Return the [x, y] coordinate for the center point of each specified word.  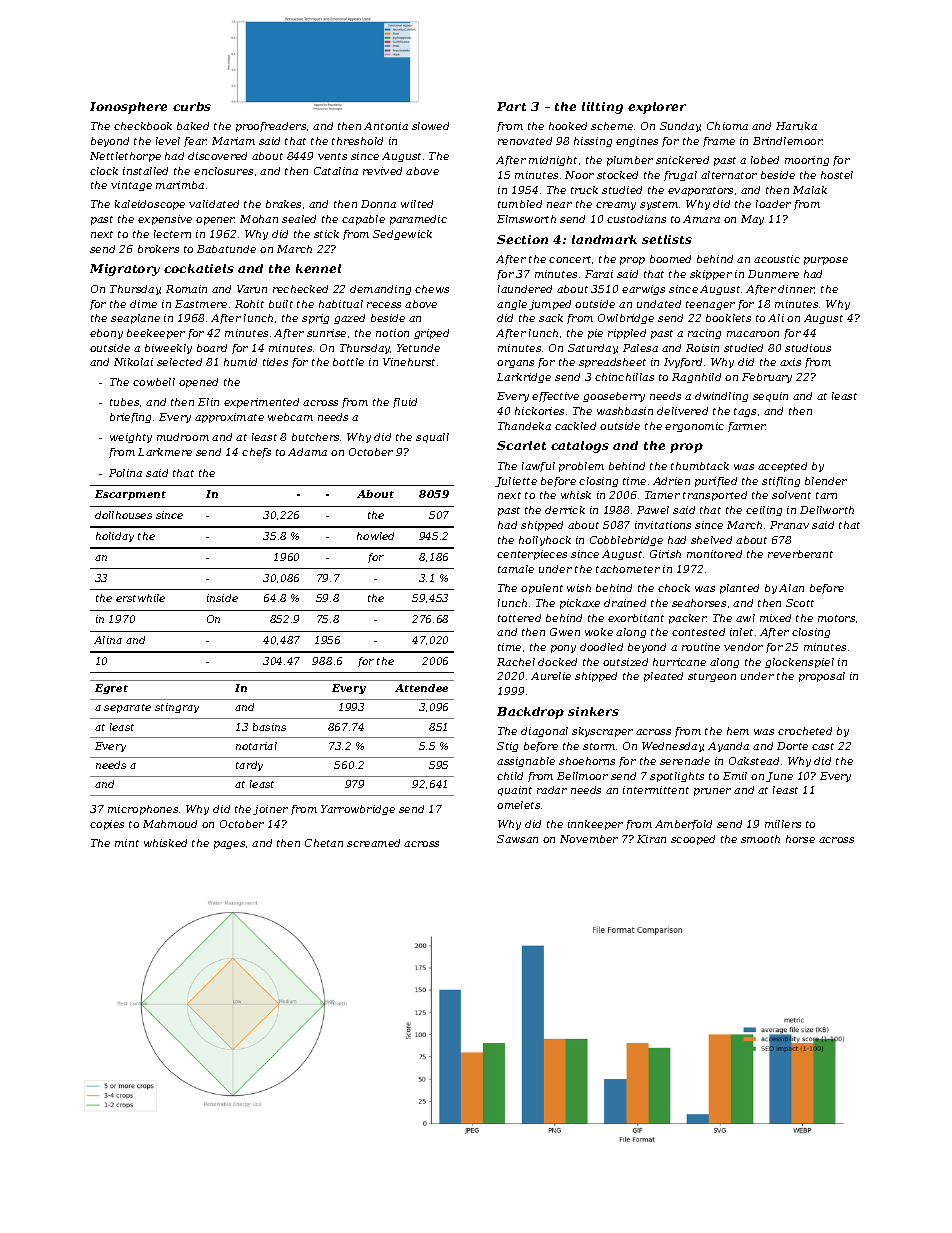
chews [432, 289]
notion [392, 333]
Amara [701, 219]
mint [127, 843]
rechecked [300, 289]
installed [145, 171]
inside [222, 598]
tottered [519, 618]
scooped [693, 840]
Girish [665, 554]
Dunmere [773, 274]
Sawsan [517, 839]
